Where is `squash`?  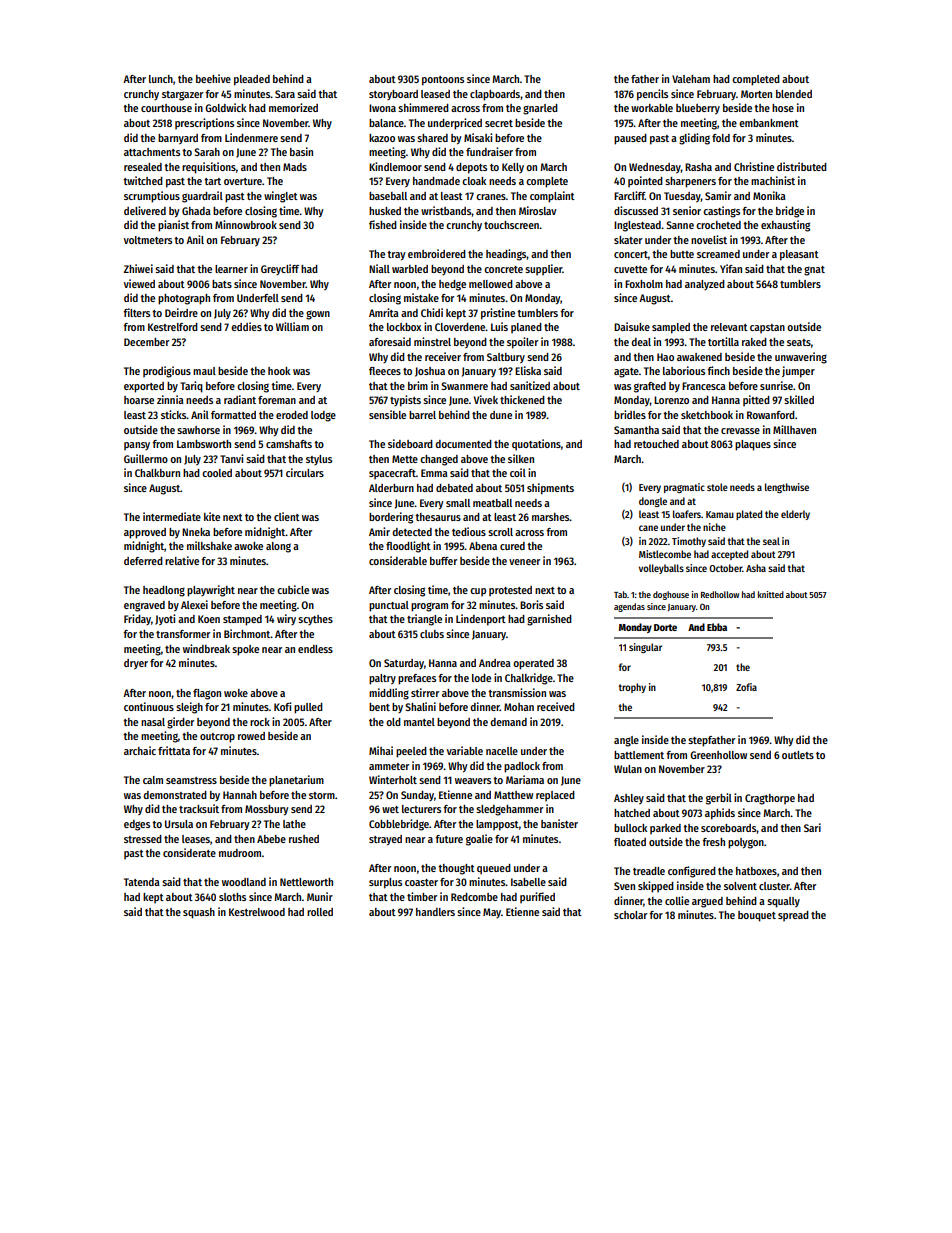 squash is located at coordinates (199, 913).
